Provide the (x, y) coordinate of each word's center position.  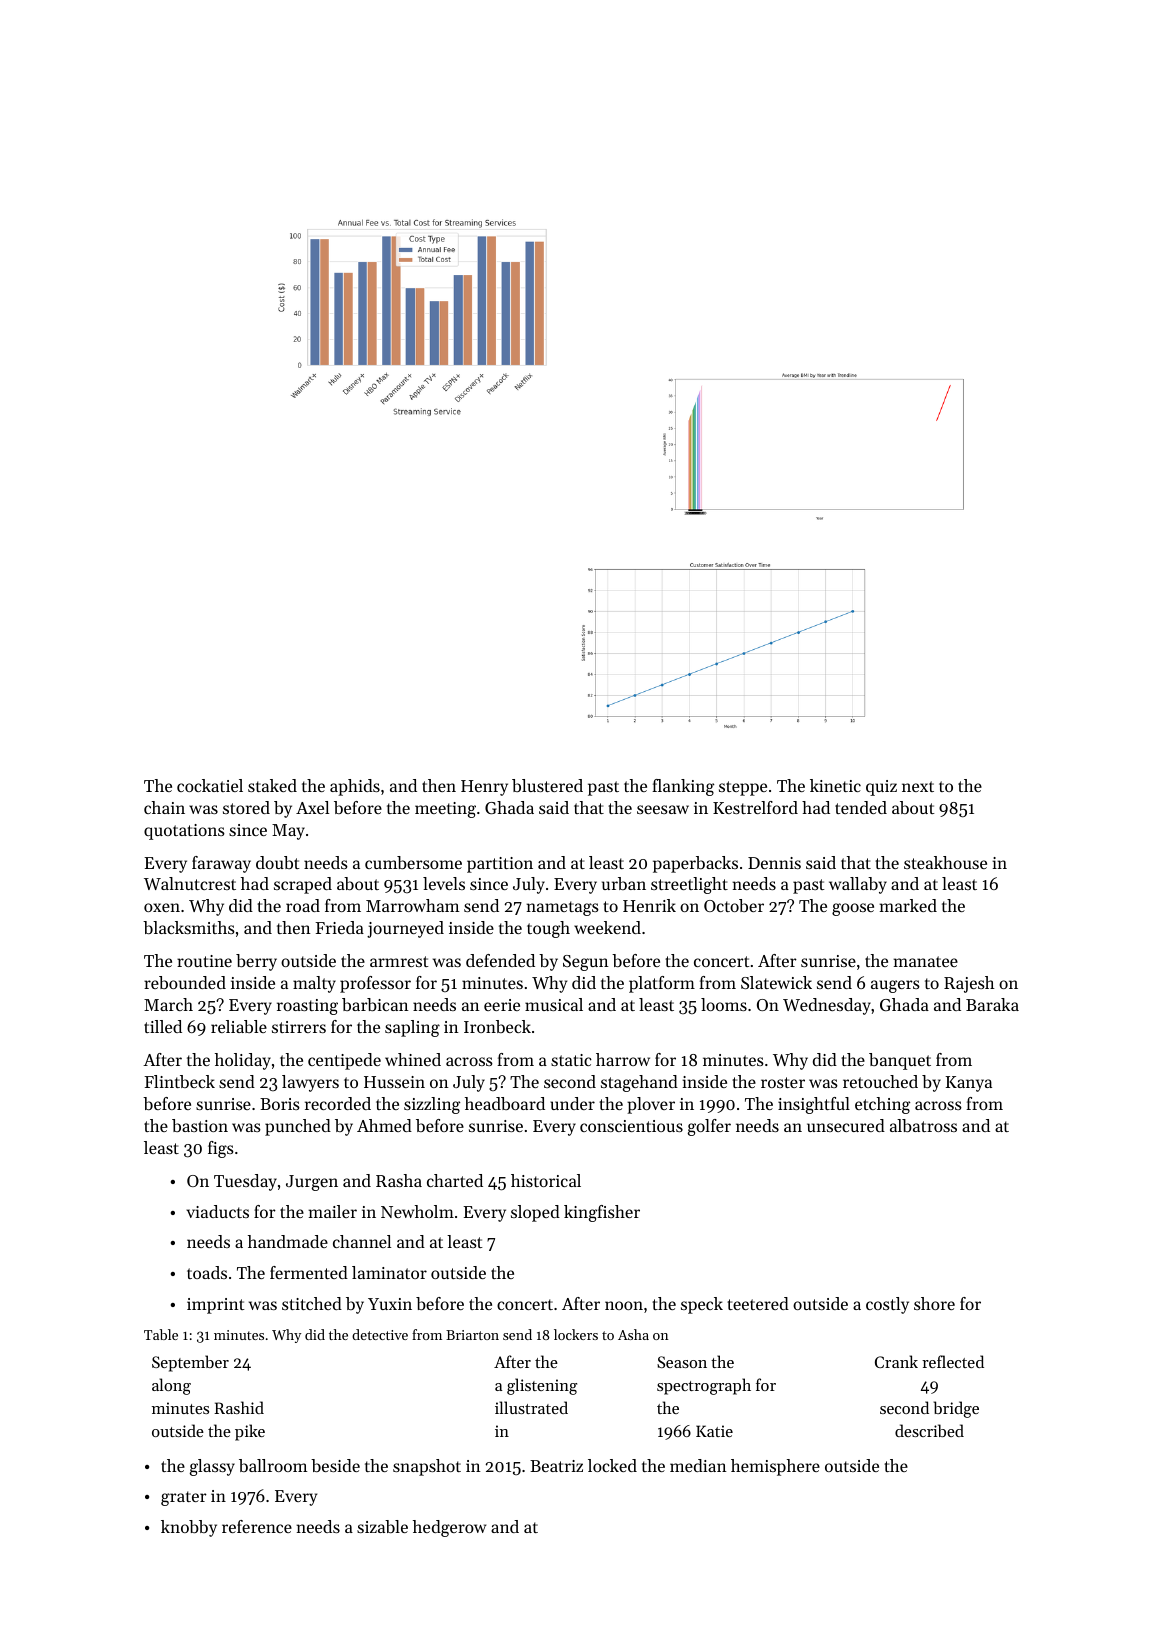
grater (184, 1498)
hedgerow (449, 1528)
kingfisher (602, 1213)
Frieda (339, 927)
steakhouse (945, 862)
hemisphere (775, 1467)
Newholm (417, 1211)
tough (548, 929)
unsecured (846, 1125)
